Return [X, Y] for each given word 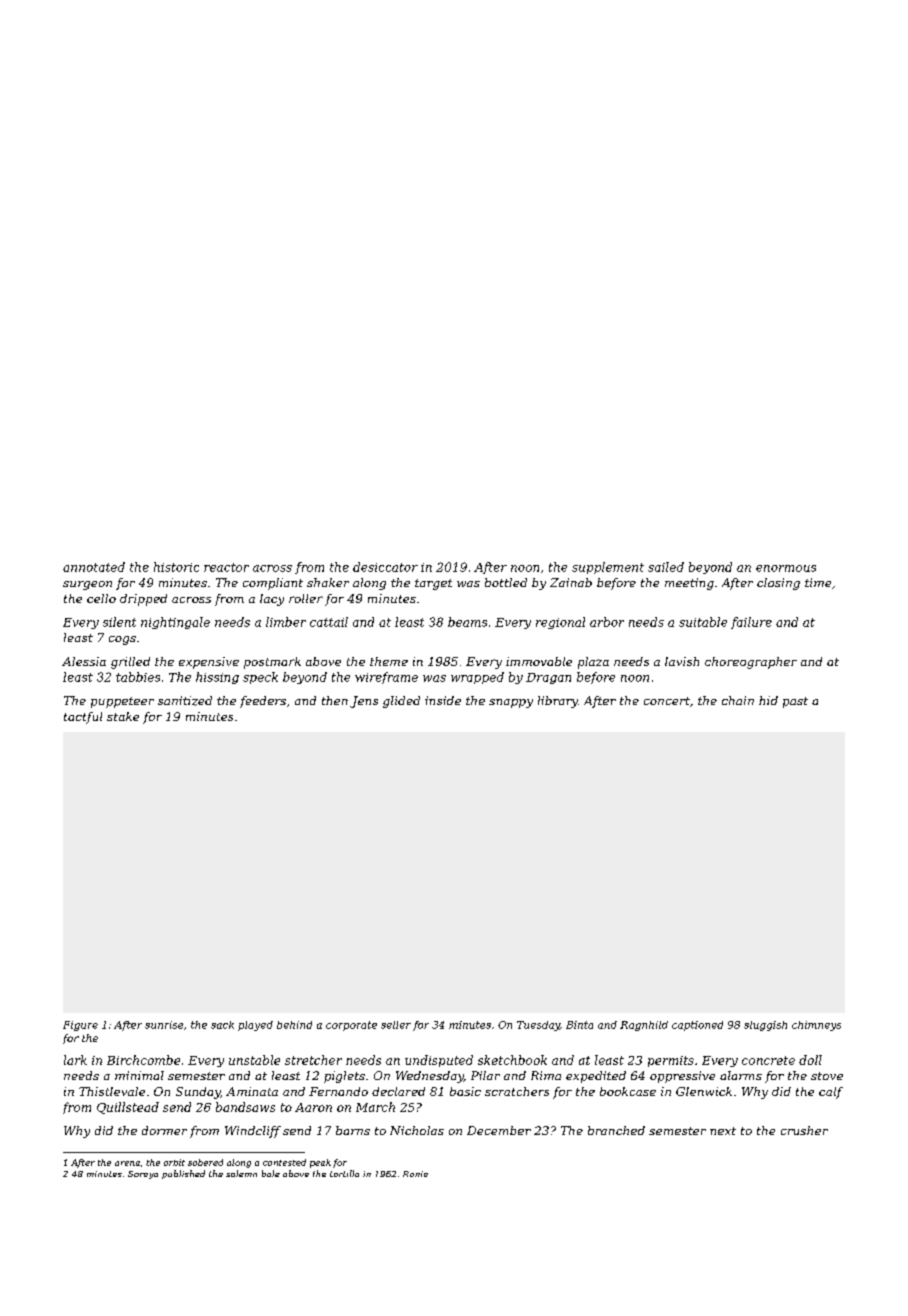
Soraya [143, 1175]
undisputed [439, 1061]
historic [176, 567]
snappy [511, 703]
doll [810, 1060]
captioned [697, 1026]
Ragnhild [644, 1026]
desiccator [385, 567]
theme [389, 661]
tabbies [138, 677]
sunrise [164, 1025]
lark [75, 1060]
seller [396, 1025]
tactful [83, 718]
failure [751, 623]
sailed [666, 567]
